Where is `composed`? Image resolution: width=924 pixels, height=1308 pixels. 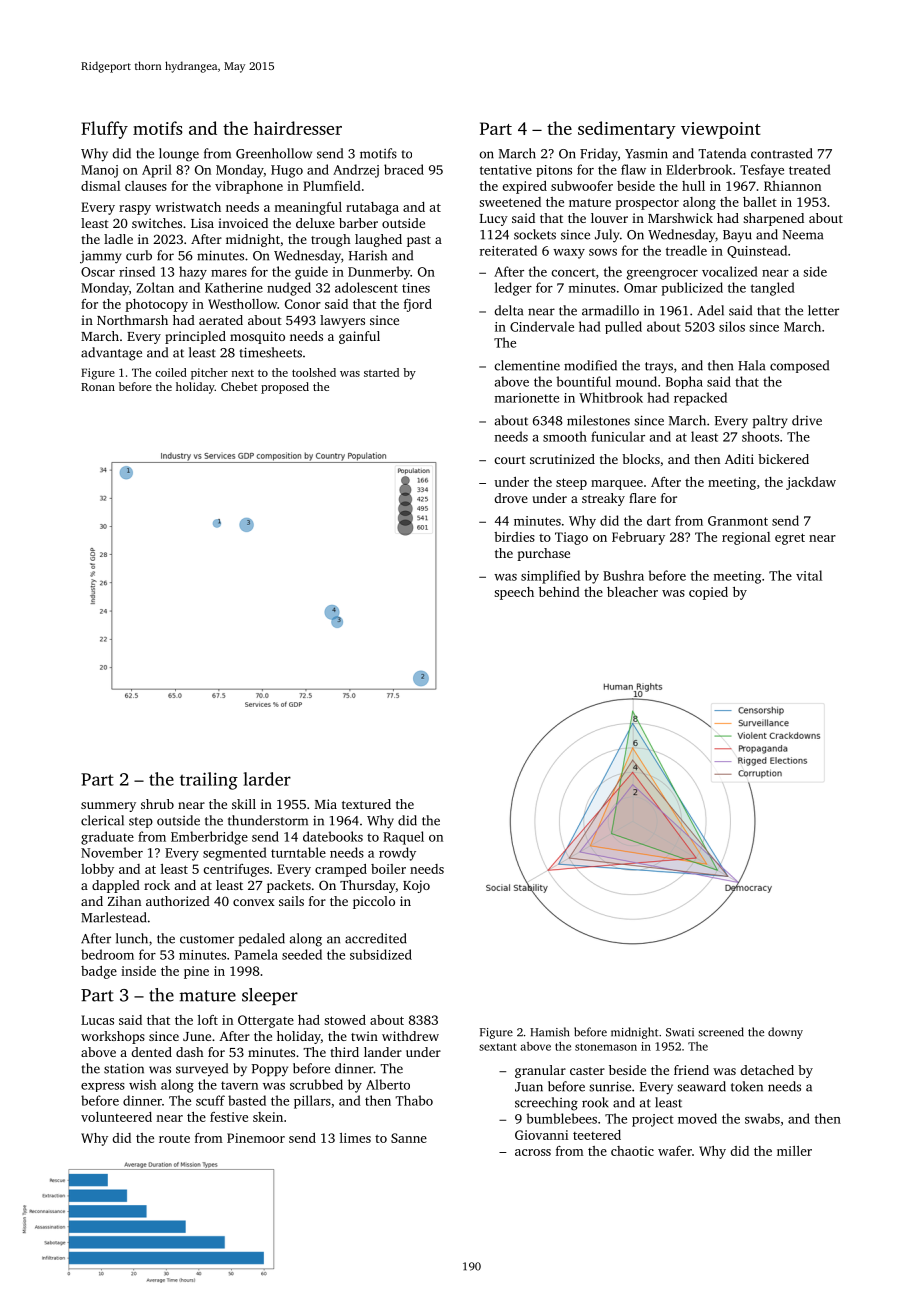 composed is located at coordinates (799, 366).
